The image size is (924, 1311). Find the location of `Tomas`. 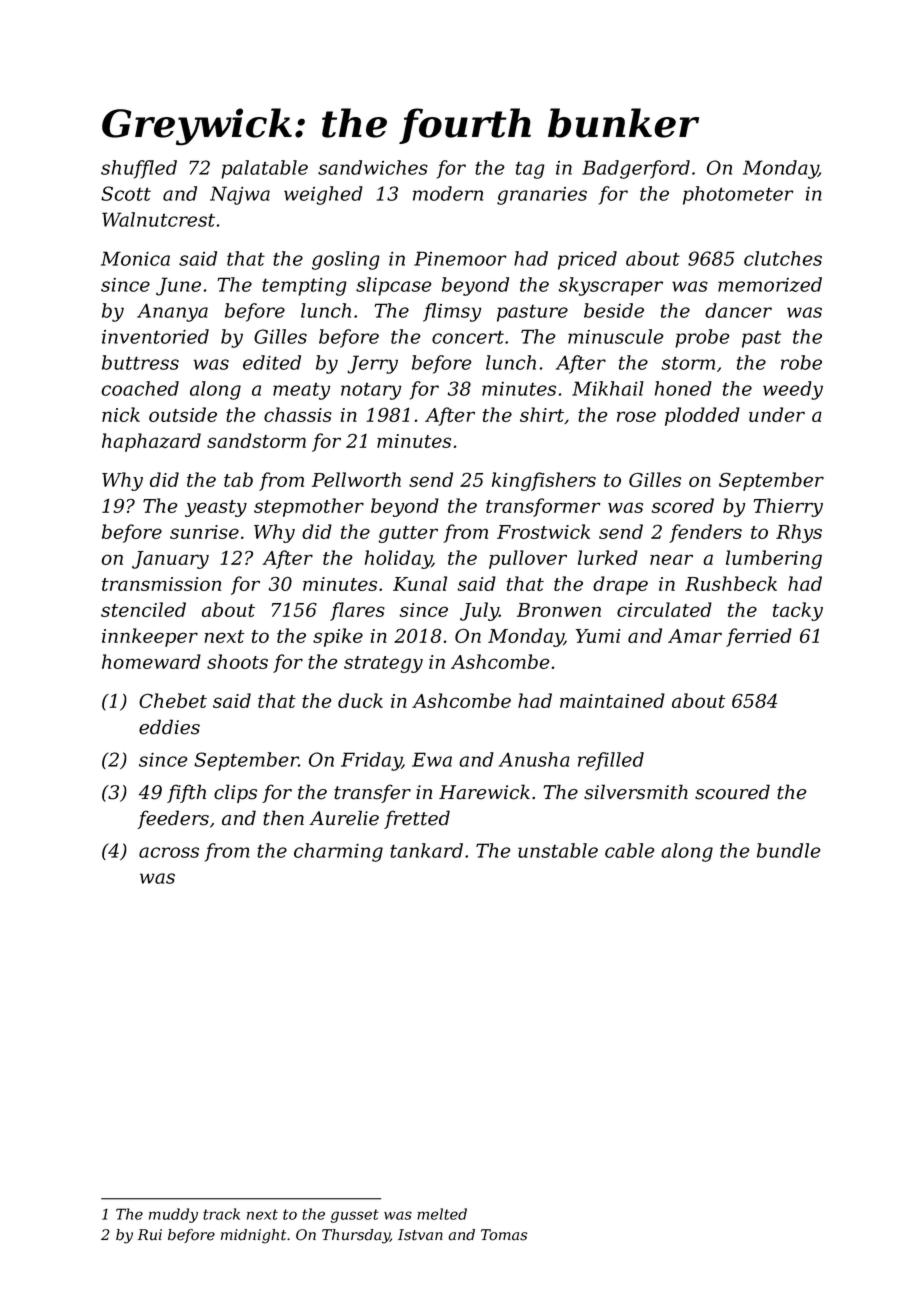

Tomas is located at coordinates (504, 1235).
